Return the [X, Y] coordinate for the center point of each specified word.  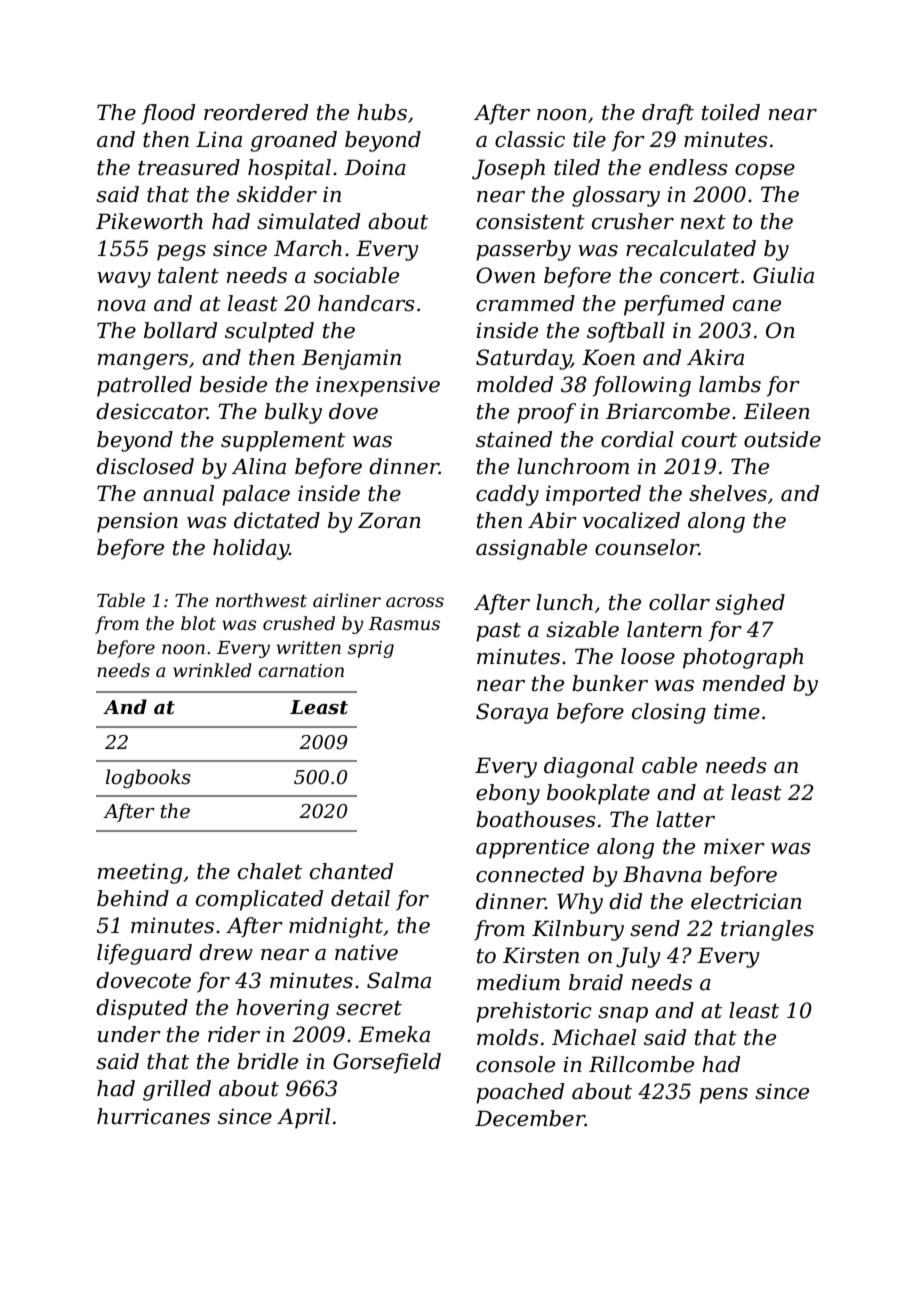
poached [520, 1093]
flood [168, 114]
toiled [731, 112]
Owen [505, 275]
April [303, 1118]
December [530, 1118]
